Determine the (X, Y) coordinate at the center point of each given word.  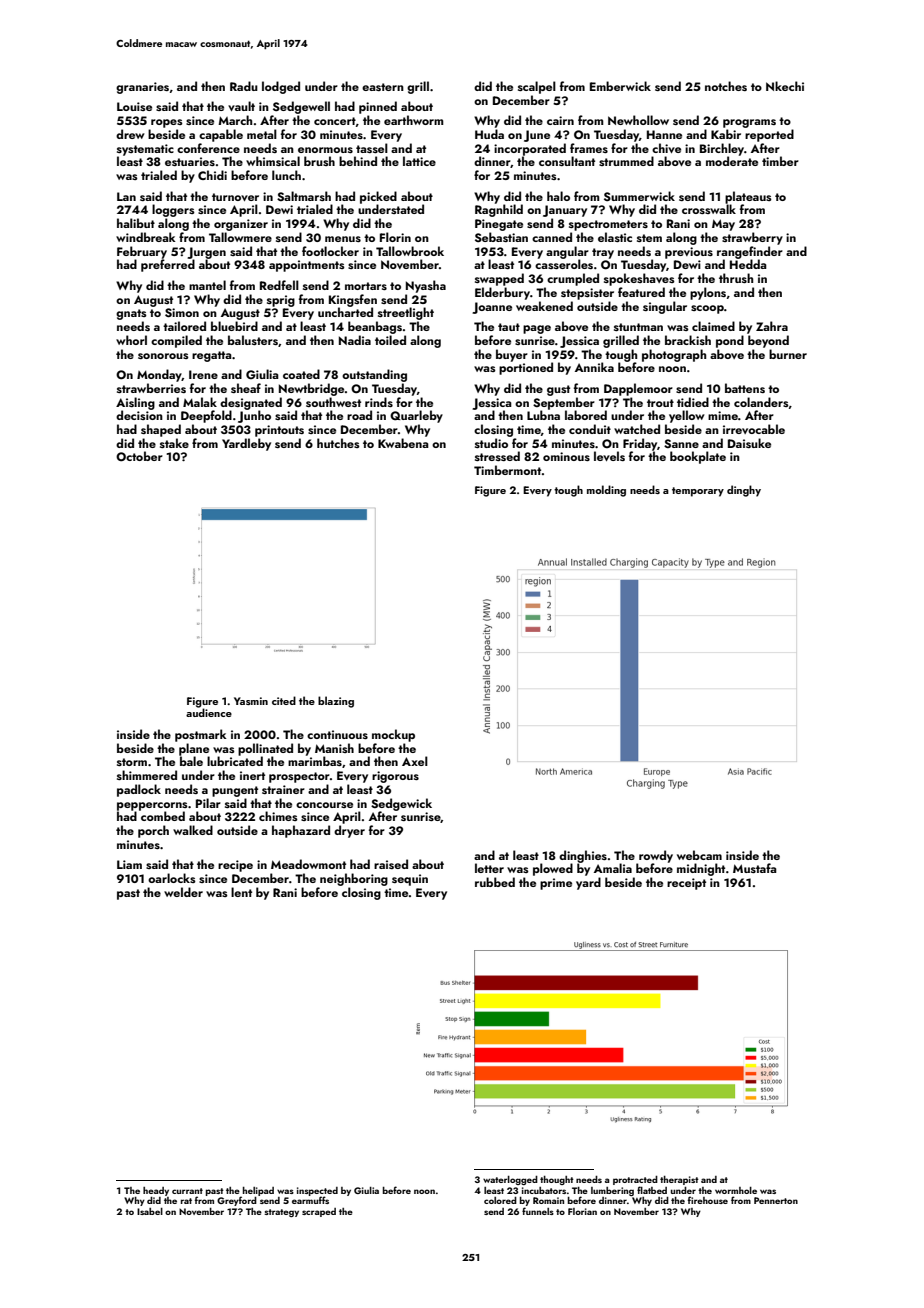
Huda (489, 134)
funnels (538, 1211)
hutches (338, 443)
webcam (699, 855)
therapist (679, 1180)
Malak (200, 402)
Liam (129, 864)
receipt (686, 884)
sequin (410, 880)
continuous (337, 734)
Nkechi (785, 86)
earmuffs (310, 1200)
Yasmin (251, 701)
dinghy (744, 491)
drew (130, 134)
